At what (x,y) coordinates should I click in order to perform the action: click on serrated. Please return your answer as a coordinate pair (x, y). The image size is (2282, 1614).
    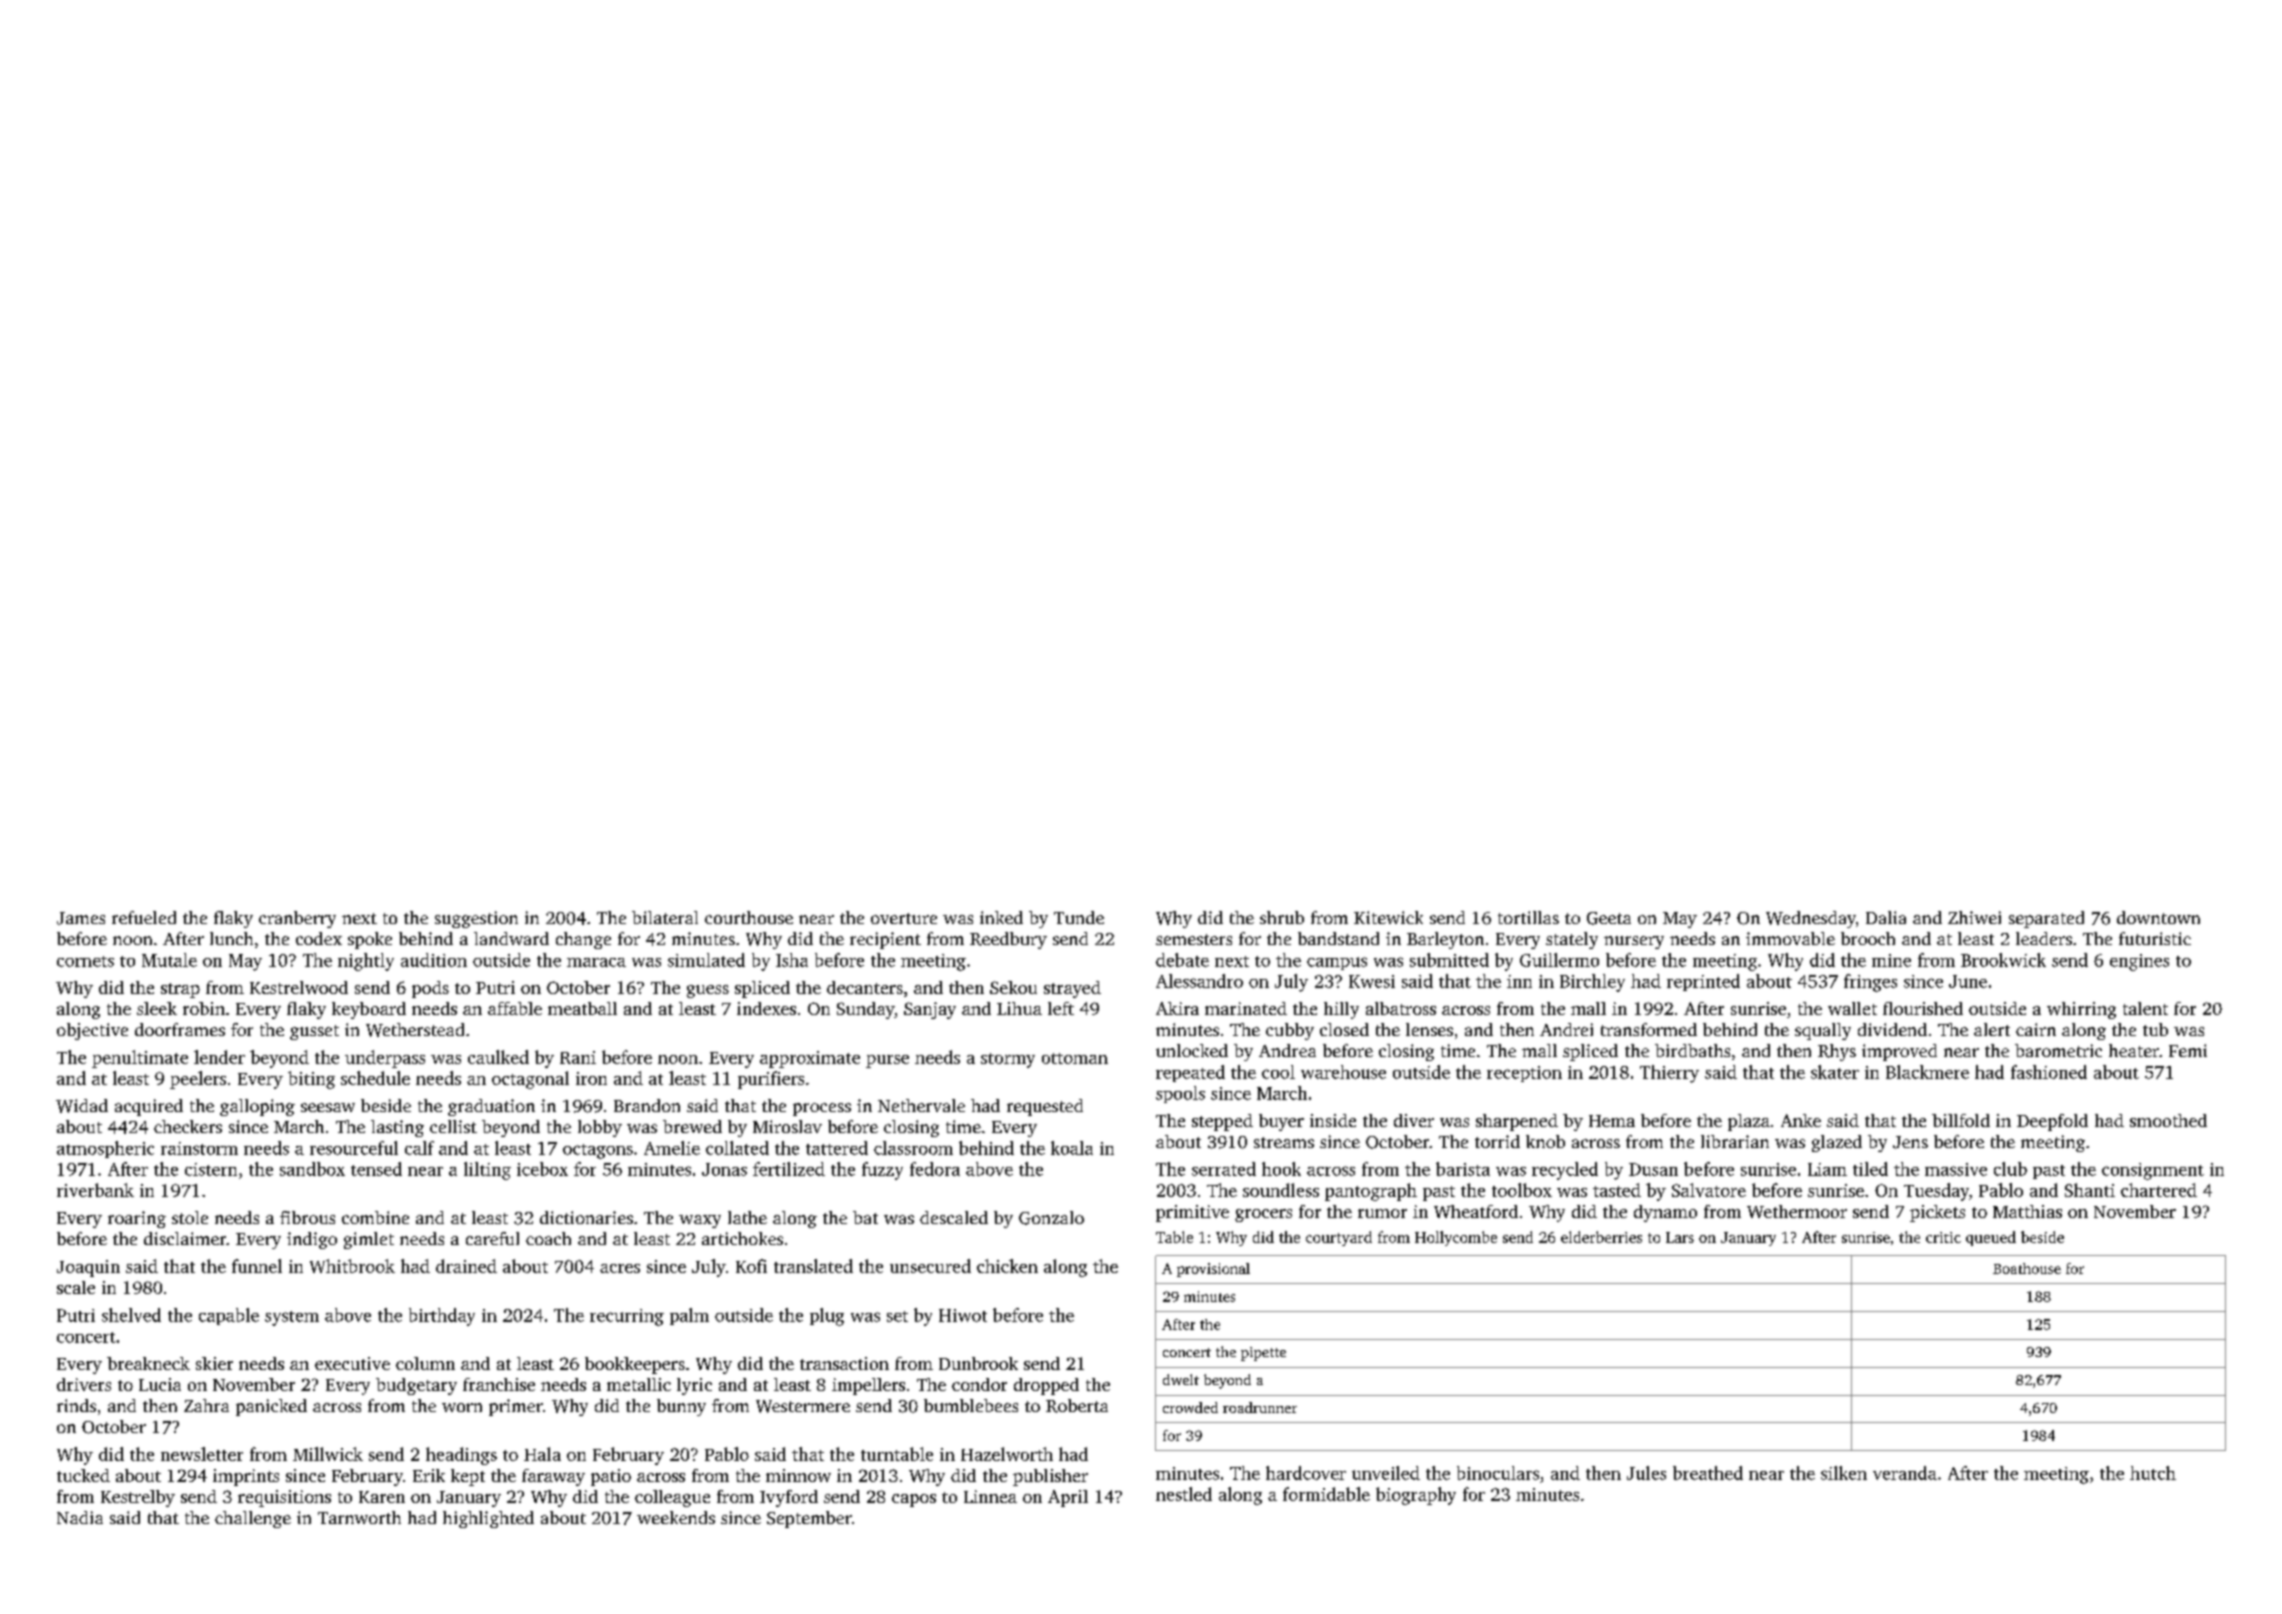
    Looking at the image, I should click on (1224, 1169).
